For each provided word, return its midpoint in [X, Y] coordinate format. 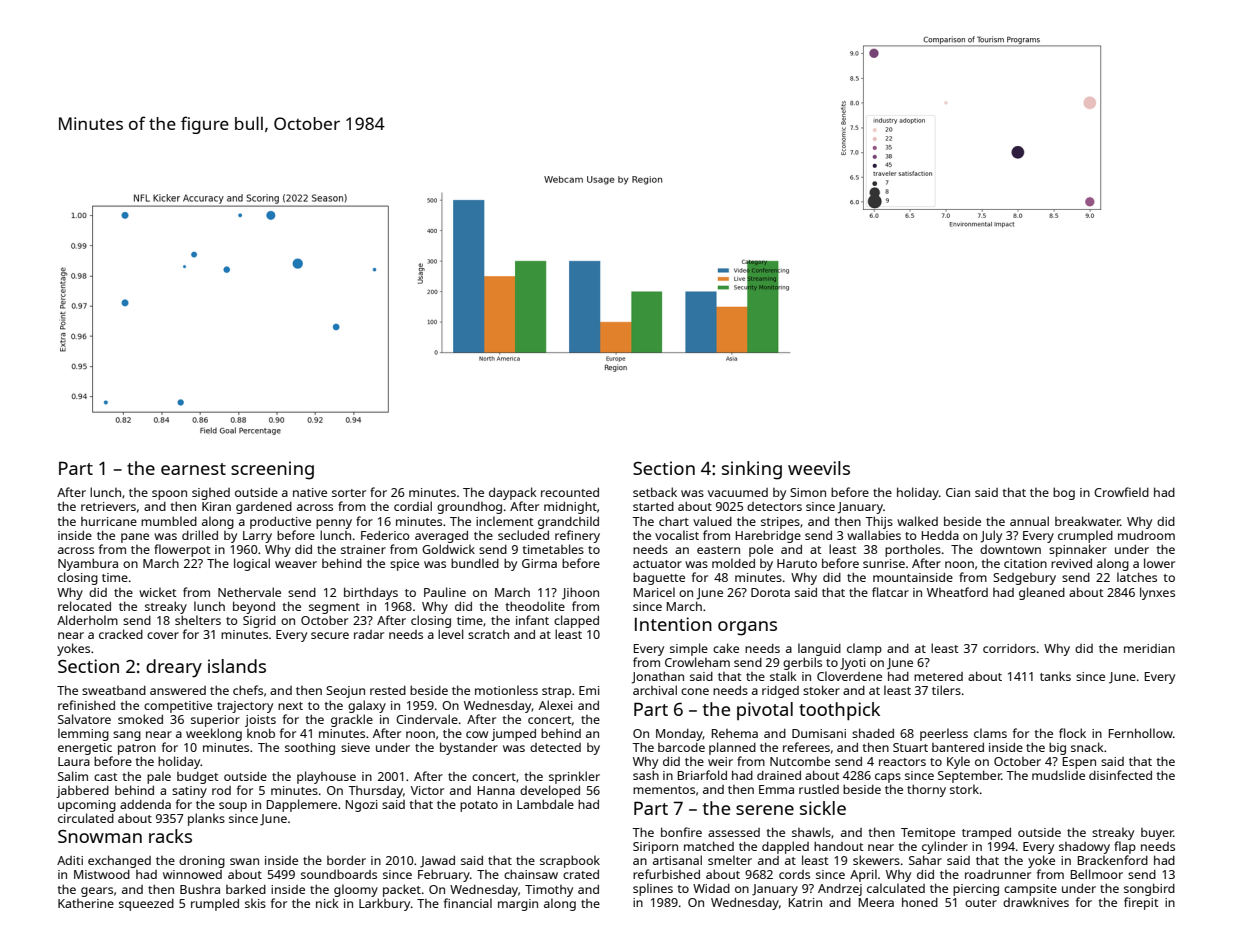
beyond [254, 607]
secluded [523, 535]
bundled [475, 563]
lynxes [1157, 593]
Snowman [100, 836]
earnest [193, 469]
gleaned [1042, 593]
